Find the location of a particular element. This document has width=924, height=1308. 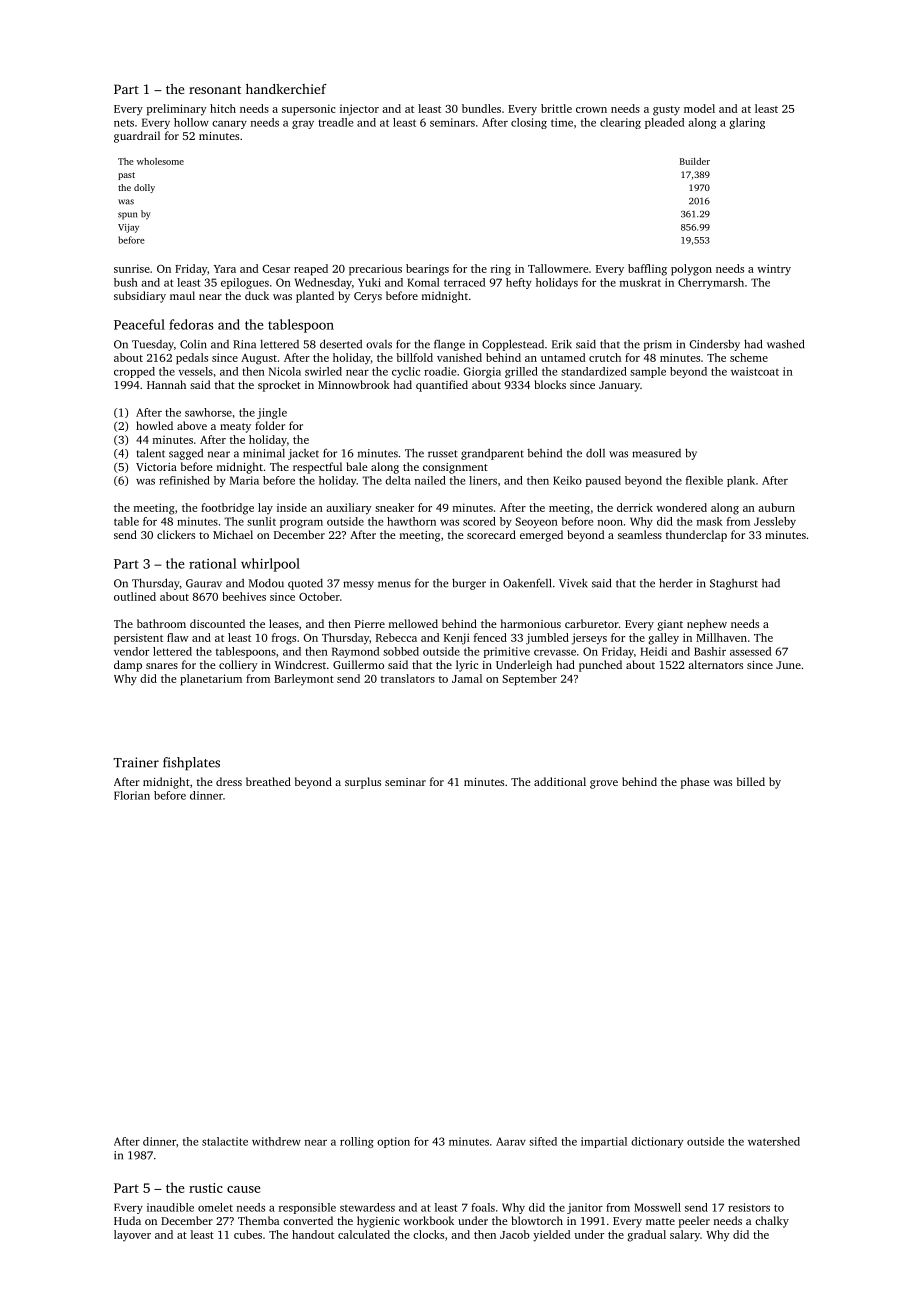

sneaker is located at coordinates (394, 507).
